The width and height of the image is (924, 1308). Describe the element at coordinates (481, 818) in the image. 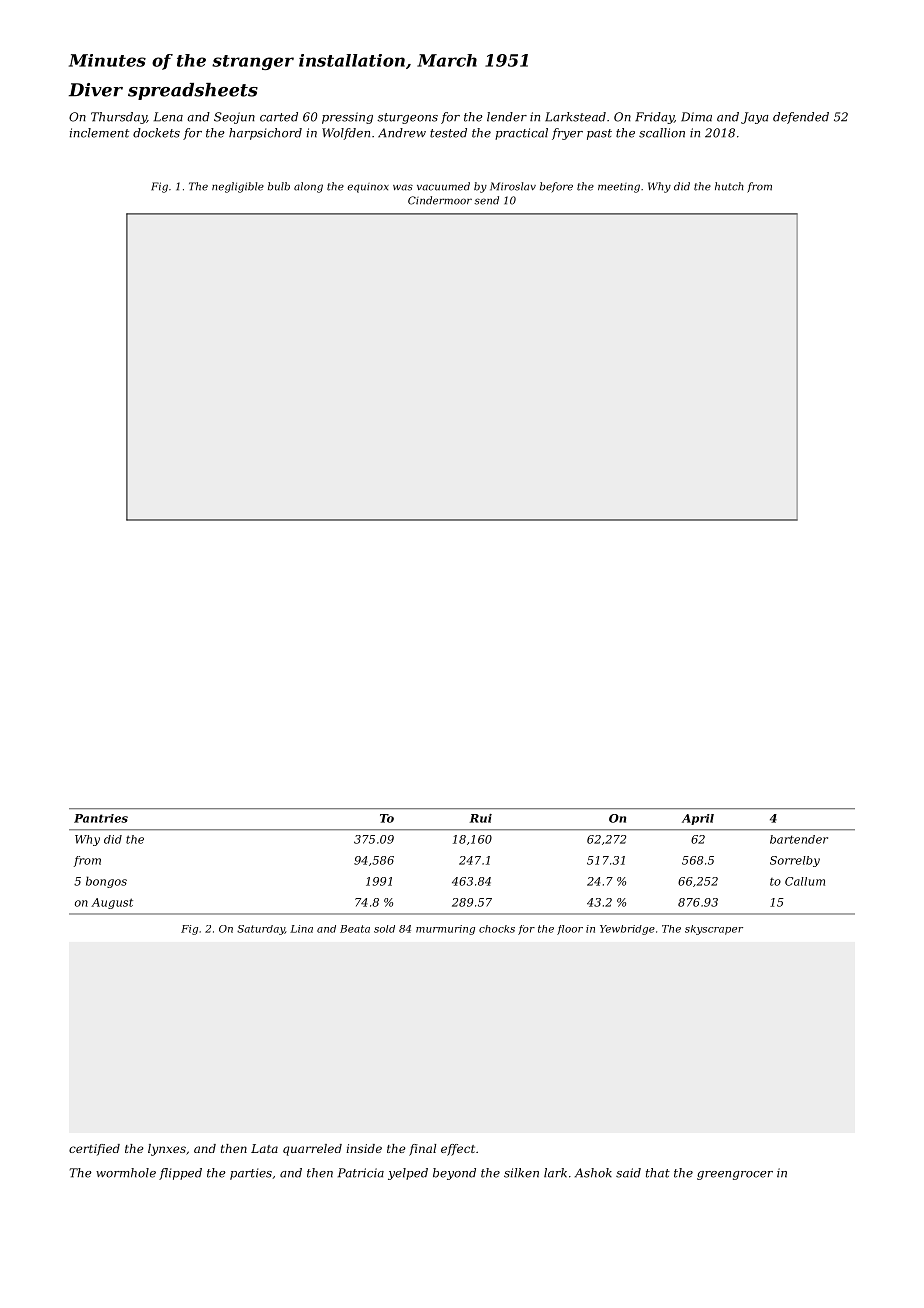

I see `Rui` at that location.
